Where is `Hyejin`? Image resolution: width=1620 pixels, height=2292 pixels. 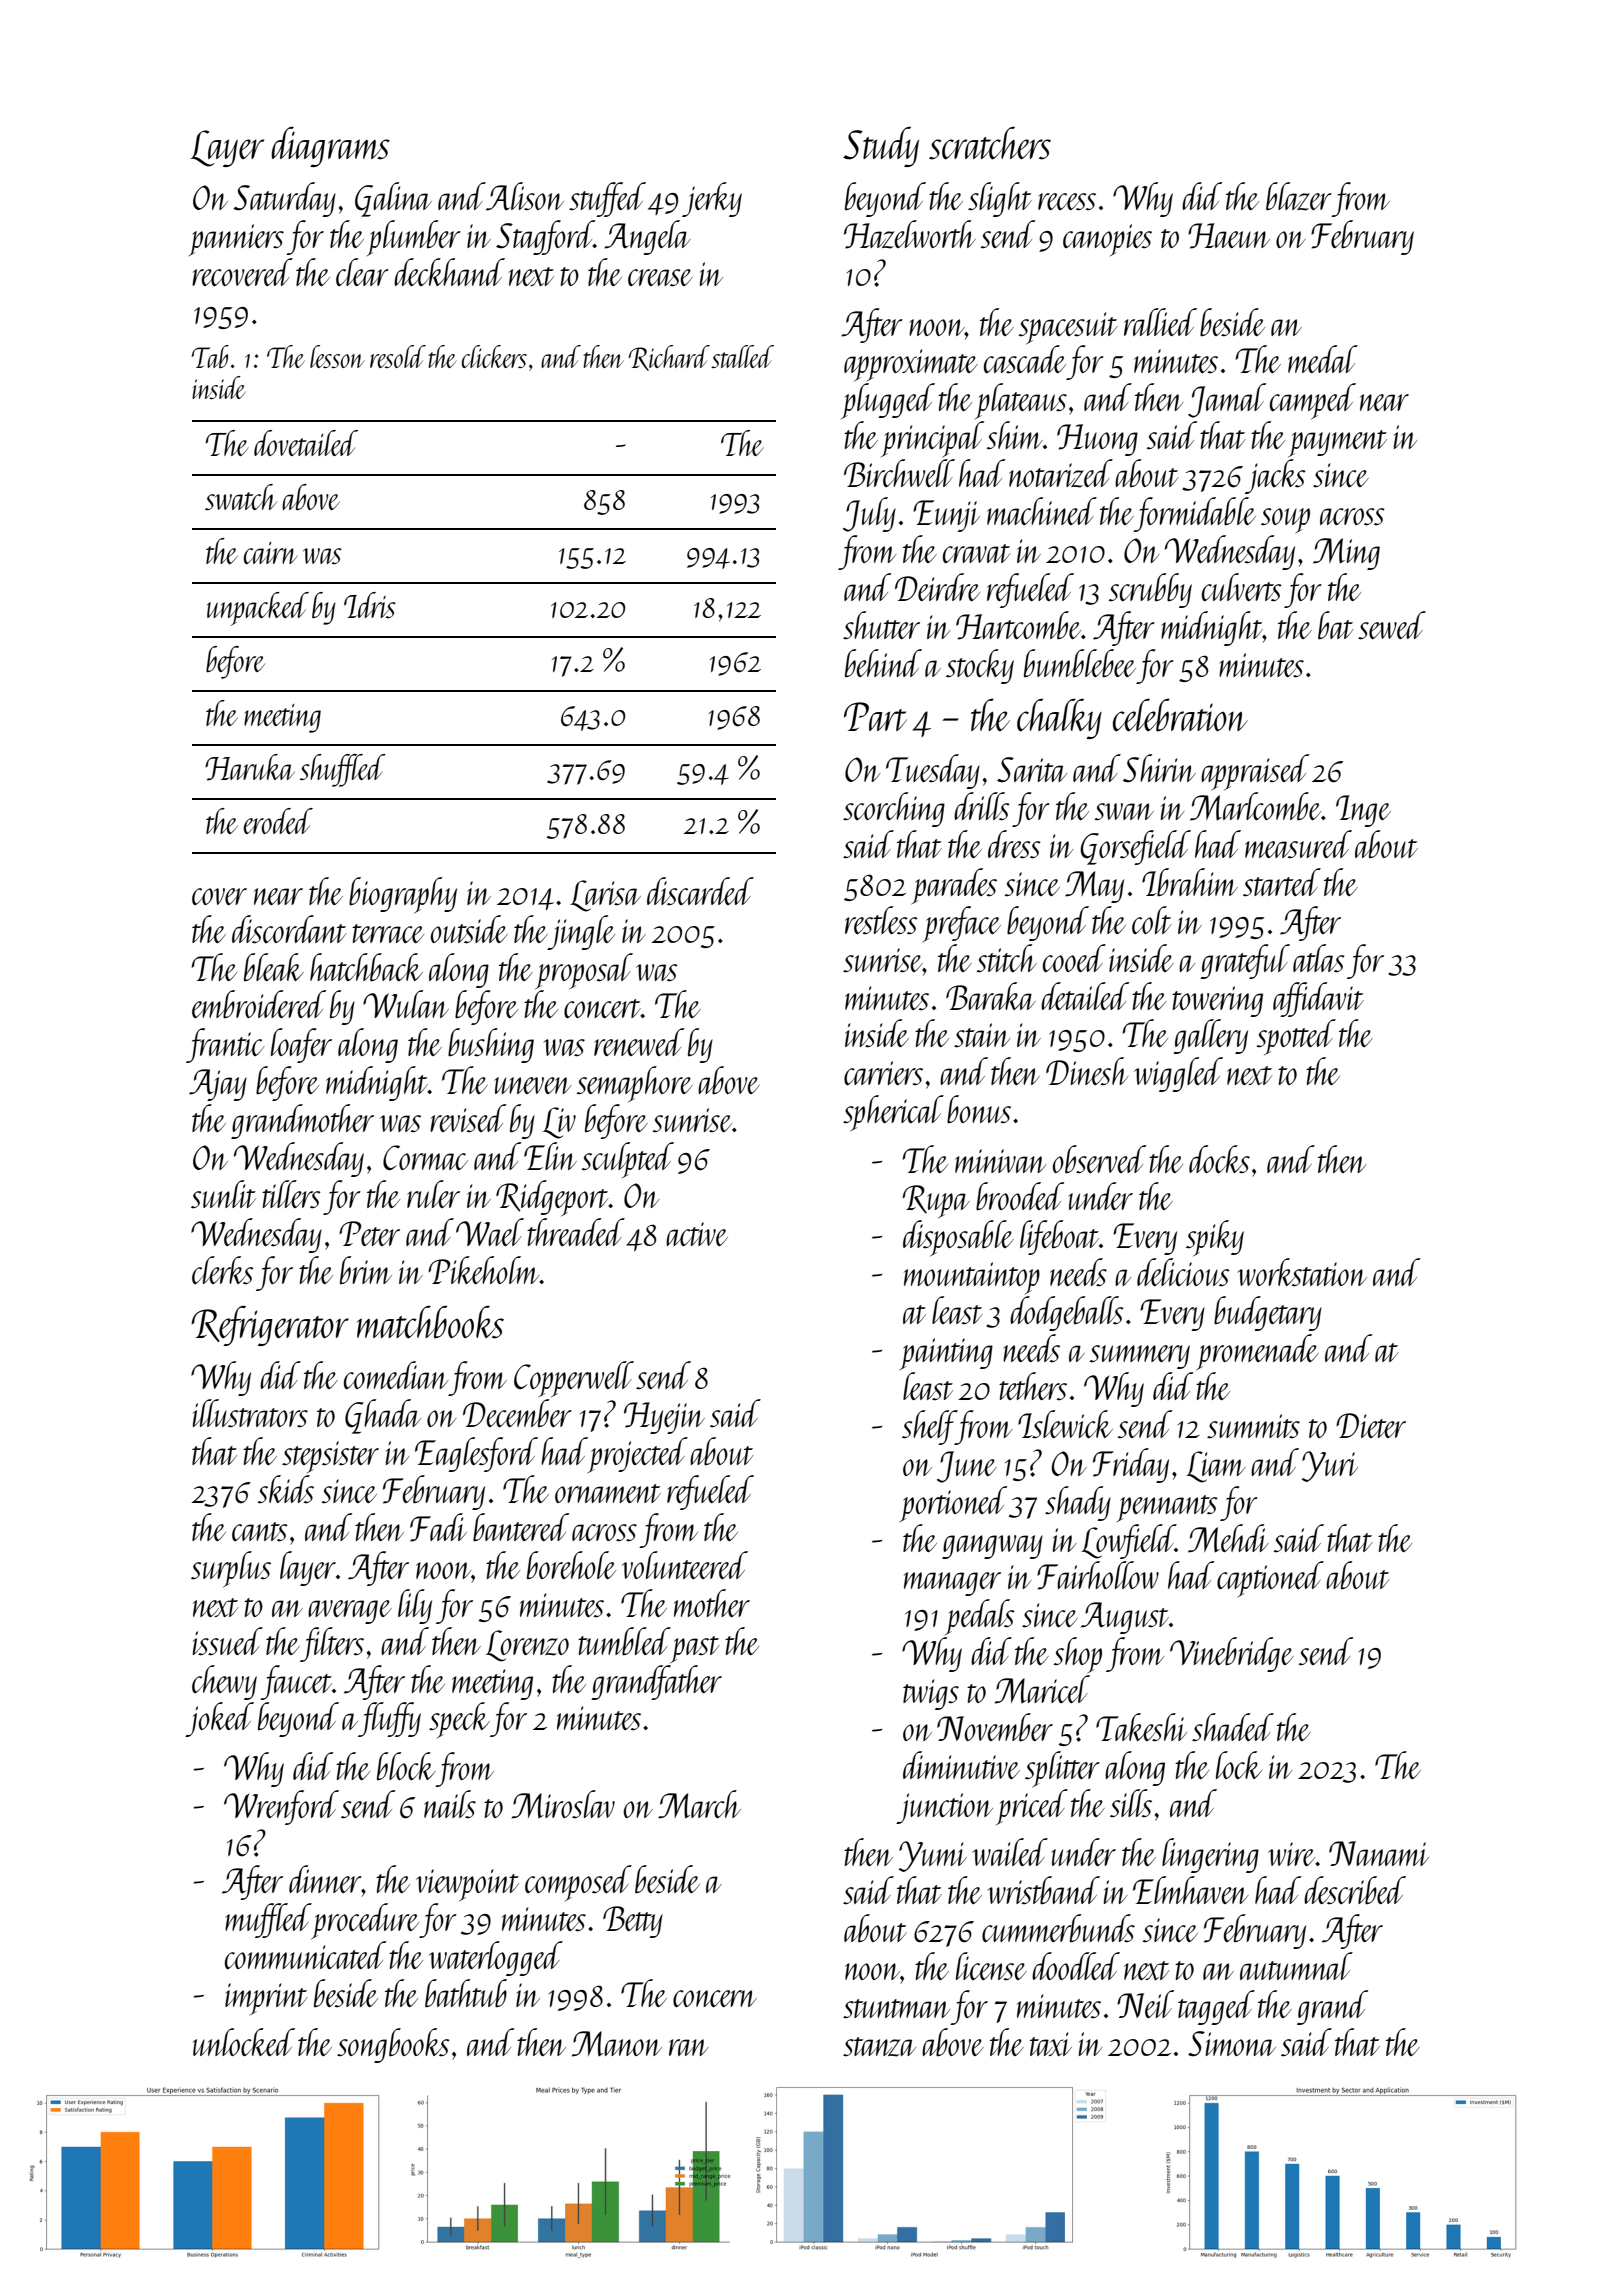
Hyejin is located at coordinates (664, 1418).
